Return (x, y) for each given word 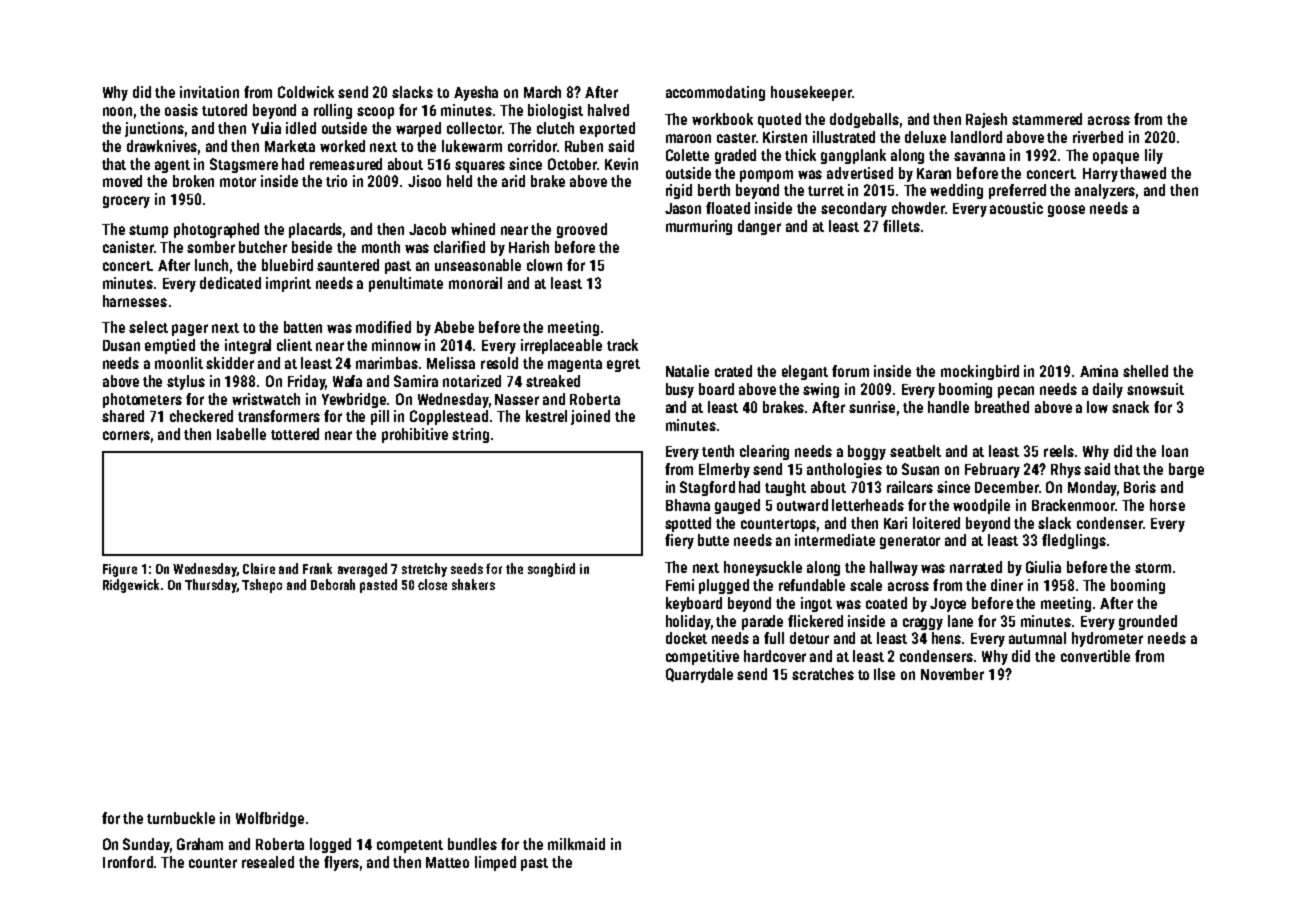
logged (330, 845)
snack (1130, 407)
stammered (1047, 119)
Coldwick (306, 92)
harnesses (135, 301)
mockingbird (980, 372)
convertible (1095, 656)
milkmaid (576, 844)
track (622, 345)
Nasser (517, 399)
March (542, 92)
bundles (472, 844)
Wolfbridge (270, 819)
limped (495, 863)
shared (123, 416)
